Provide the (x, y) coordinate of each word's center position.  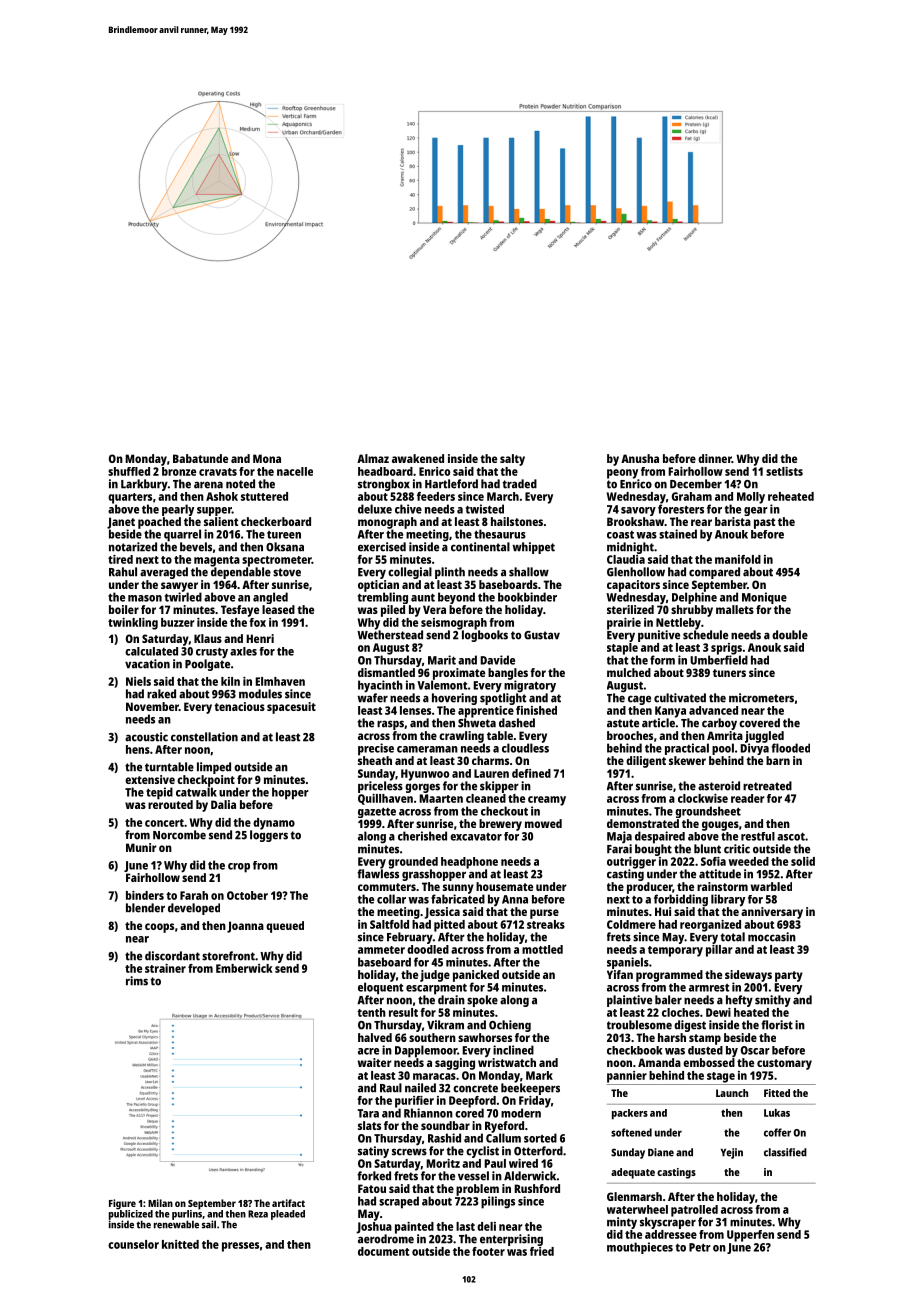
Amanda (659, 1062)
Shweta (477, 723)
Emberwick (244, 968)
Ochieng (510, 1026)
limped (214, 768)
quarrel (182, 535)
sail (209, 1224)
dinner (715, 458)
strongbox (384, 485)
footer (488, 1251)
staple (622, 649)
